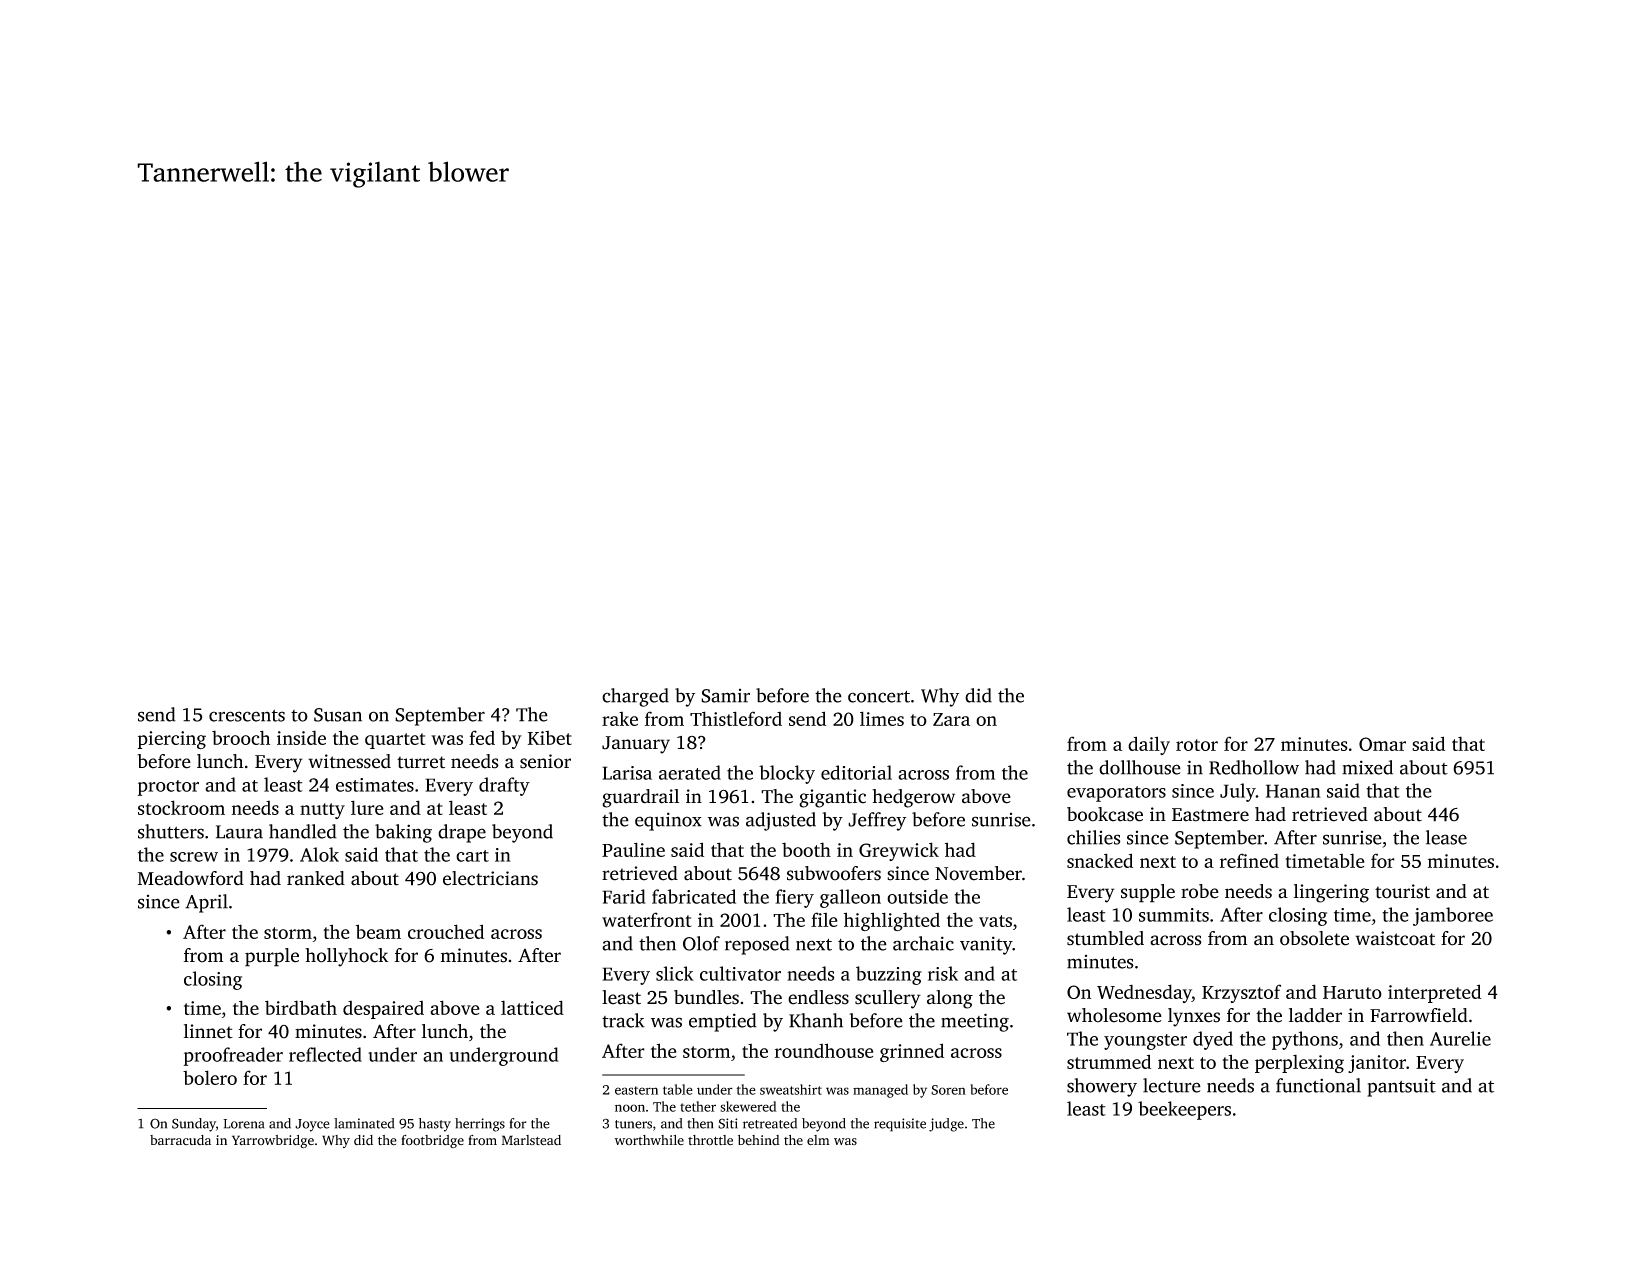 The image size is (1641, 1268). Describe the element at coordinates (1382, 744) in the document. I see `Omar` at that location.
